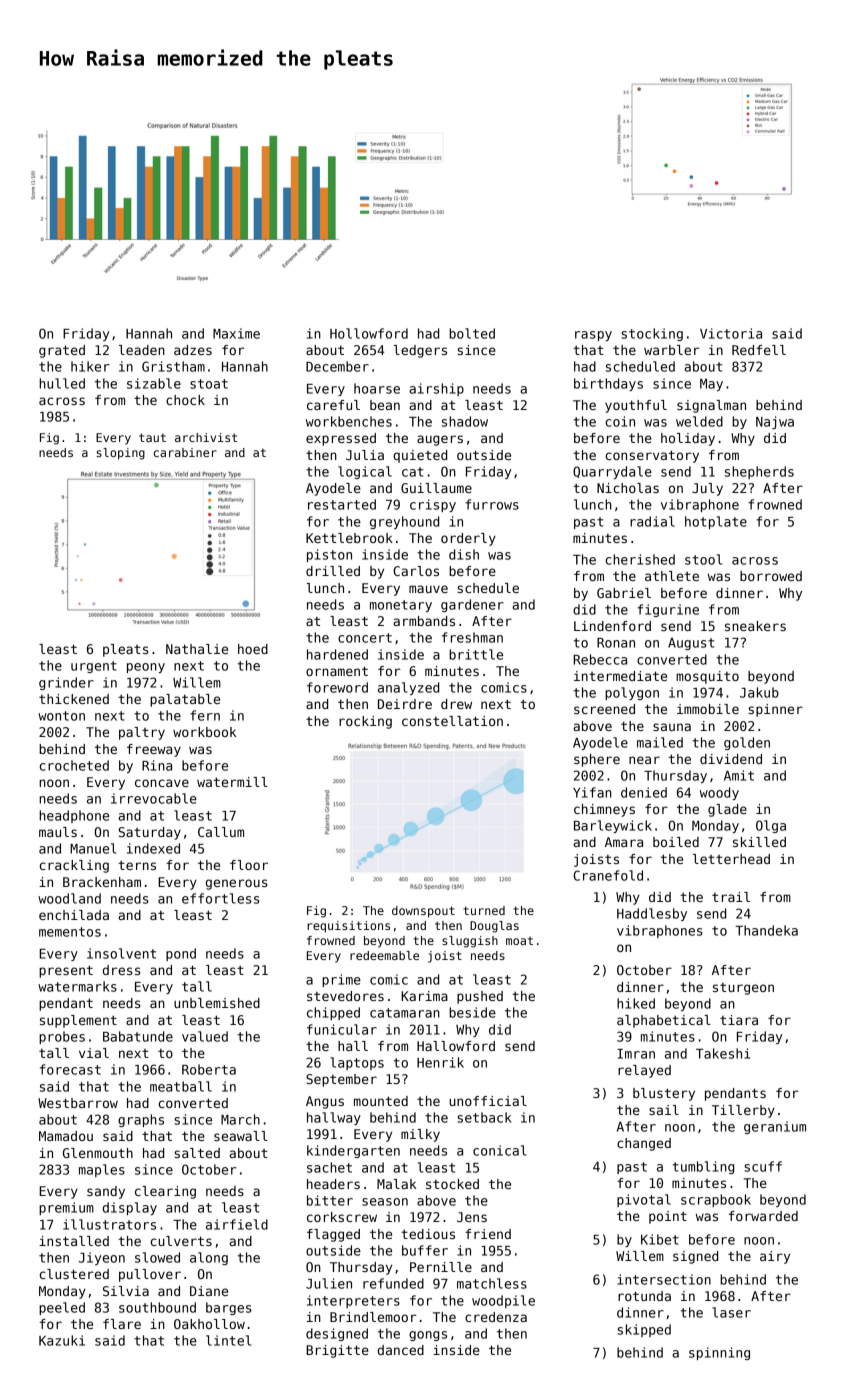  What do you see at coordinates (468, 539) in the document?
I see `orderly` at bounding box center [468, 539].
